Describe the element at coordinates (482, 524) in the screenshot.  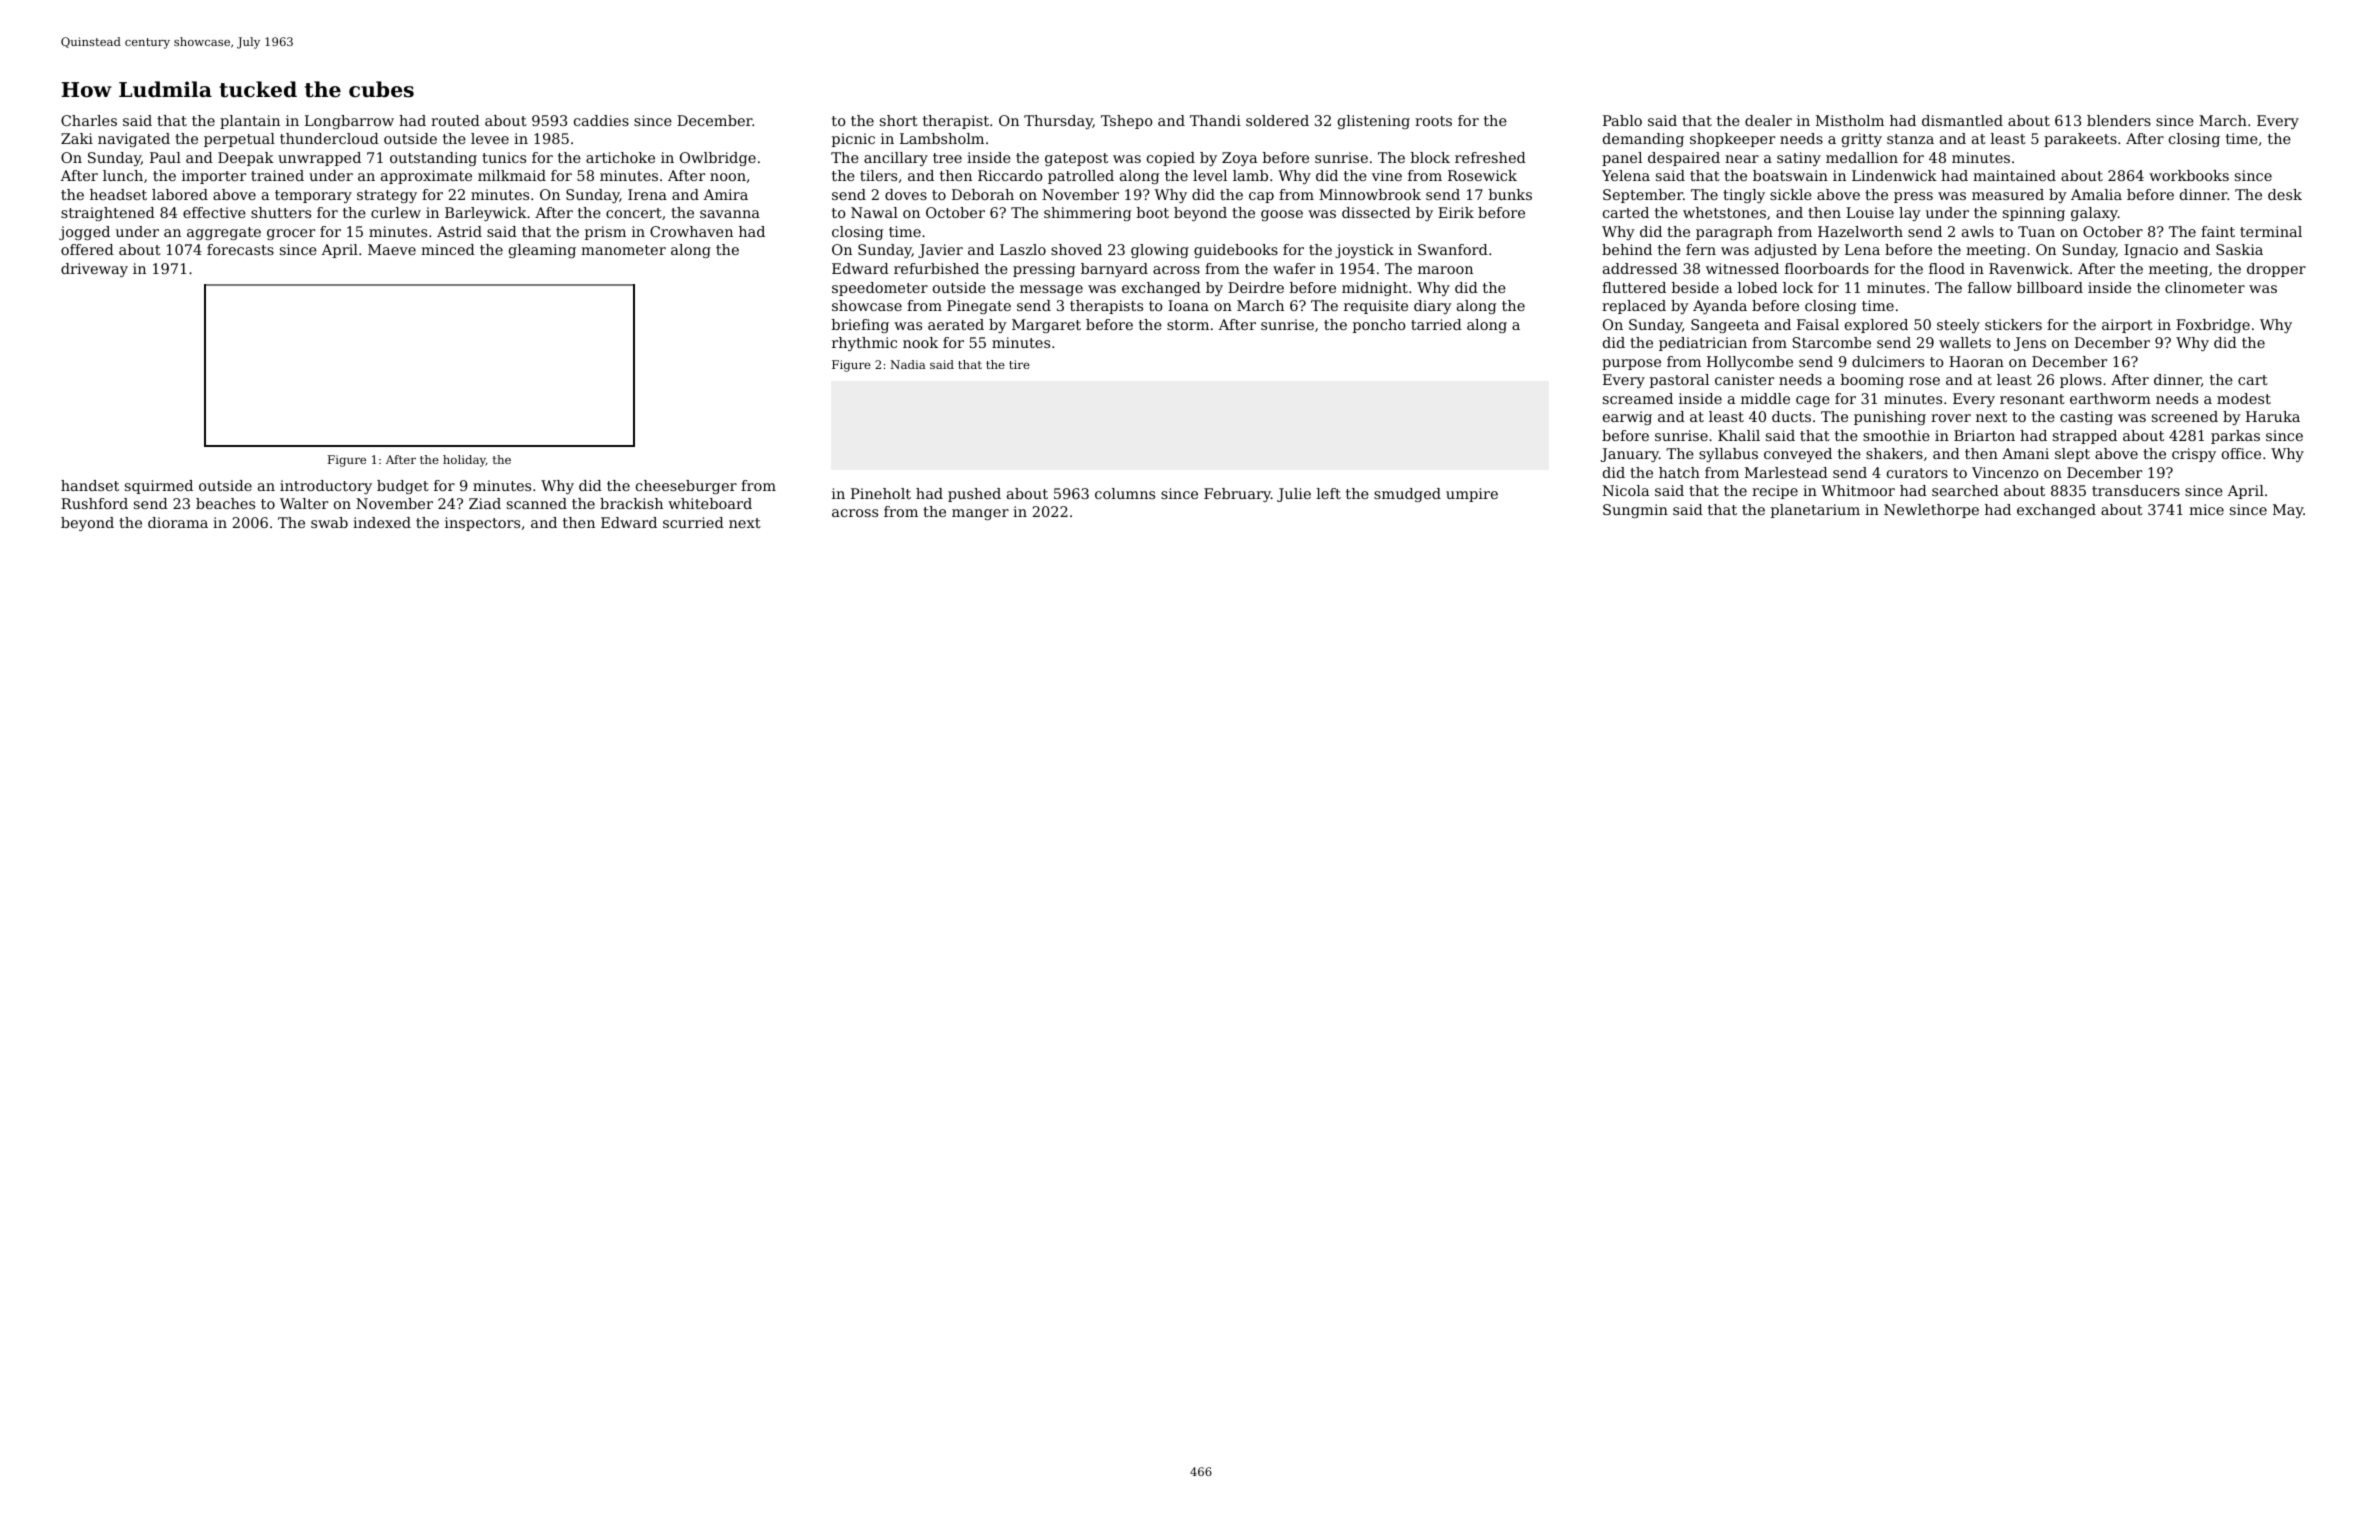
I see `inspectors` at that location.
